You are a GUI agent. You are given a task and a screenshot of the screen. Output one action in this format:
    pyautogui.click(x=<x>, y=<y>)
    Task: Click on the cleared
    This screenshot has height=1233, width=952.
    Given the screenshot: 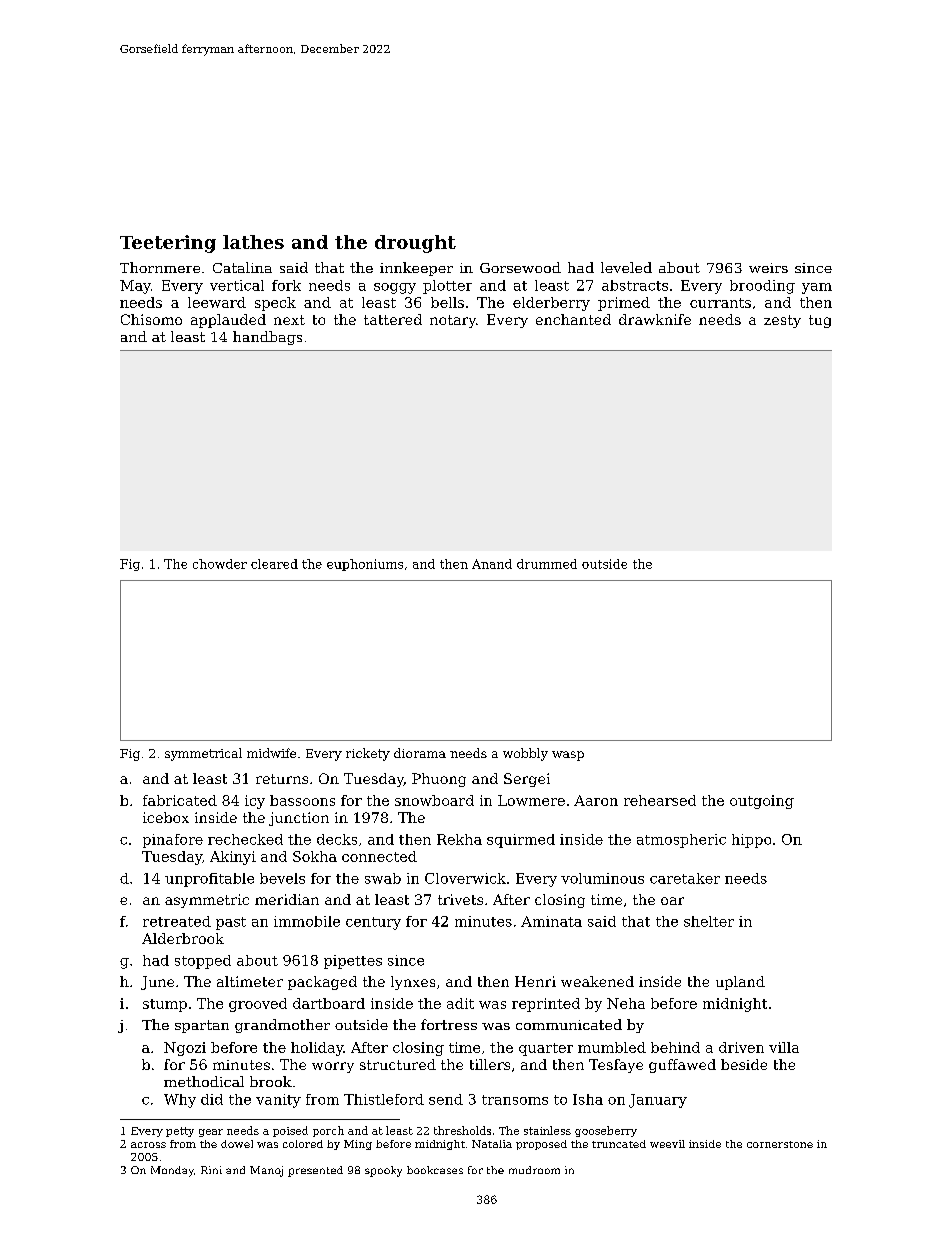 What is the action you would take?
    pyautogui.click(x=274, y=564)
